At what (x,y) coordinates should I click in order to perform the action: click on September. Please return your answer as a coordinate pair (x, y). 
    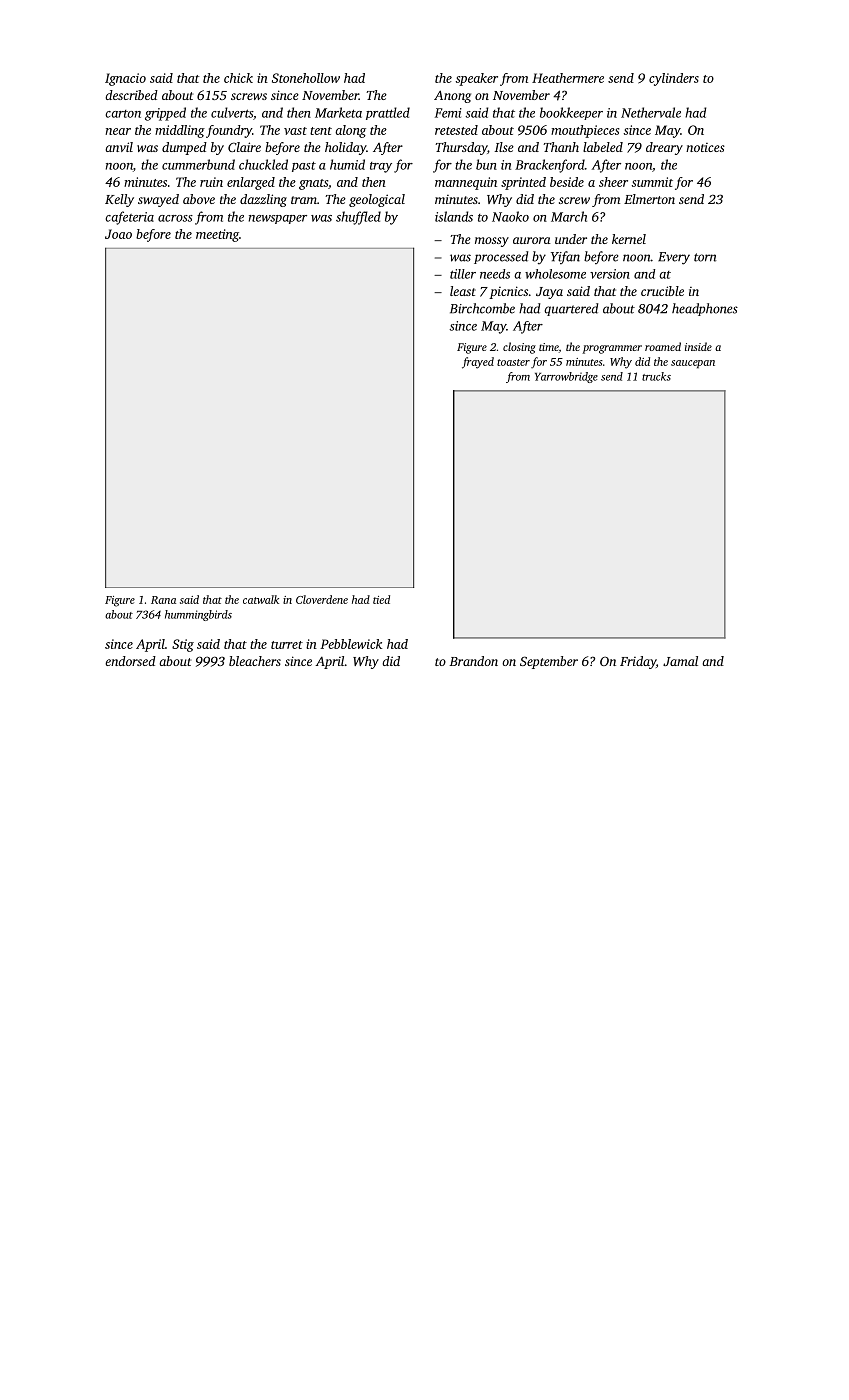
    Looking at the image, I should click on (549, 662).
